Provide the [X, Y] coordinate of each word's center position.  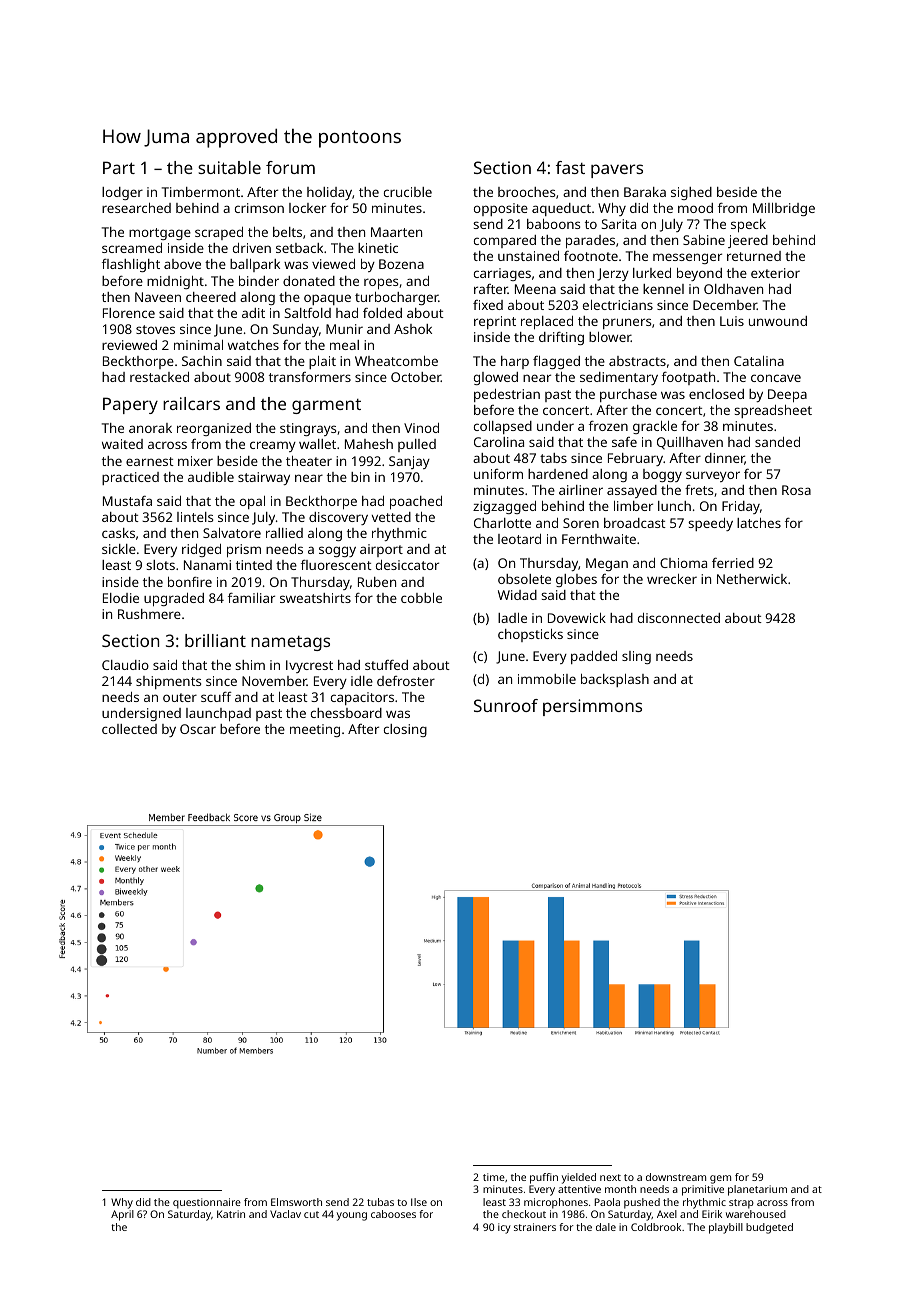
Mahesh [369, 444]
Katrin [231, 1214]
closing [405, 730]
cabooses [393, 1214]
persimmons [592, 707]
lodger [122, 193]
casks [118, 533]
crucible [408, 192]
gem [720, 1179]
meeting [315, 730]
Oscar [198, 729]
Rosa [796, 490]
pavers [617, 171]
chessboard [346, 713]
